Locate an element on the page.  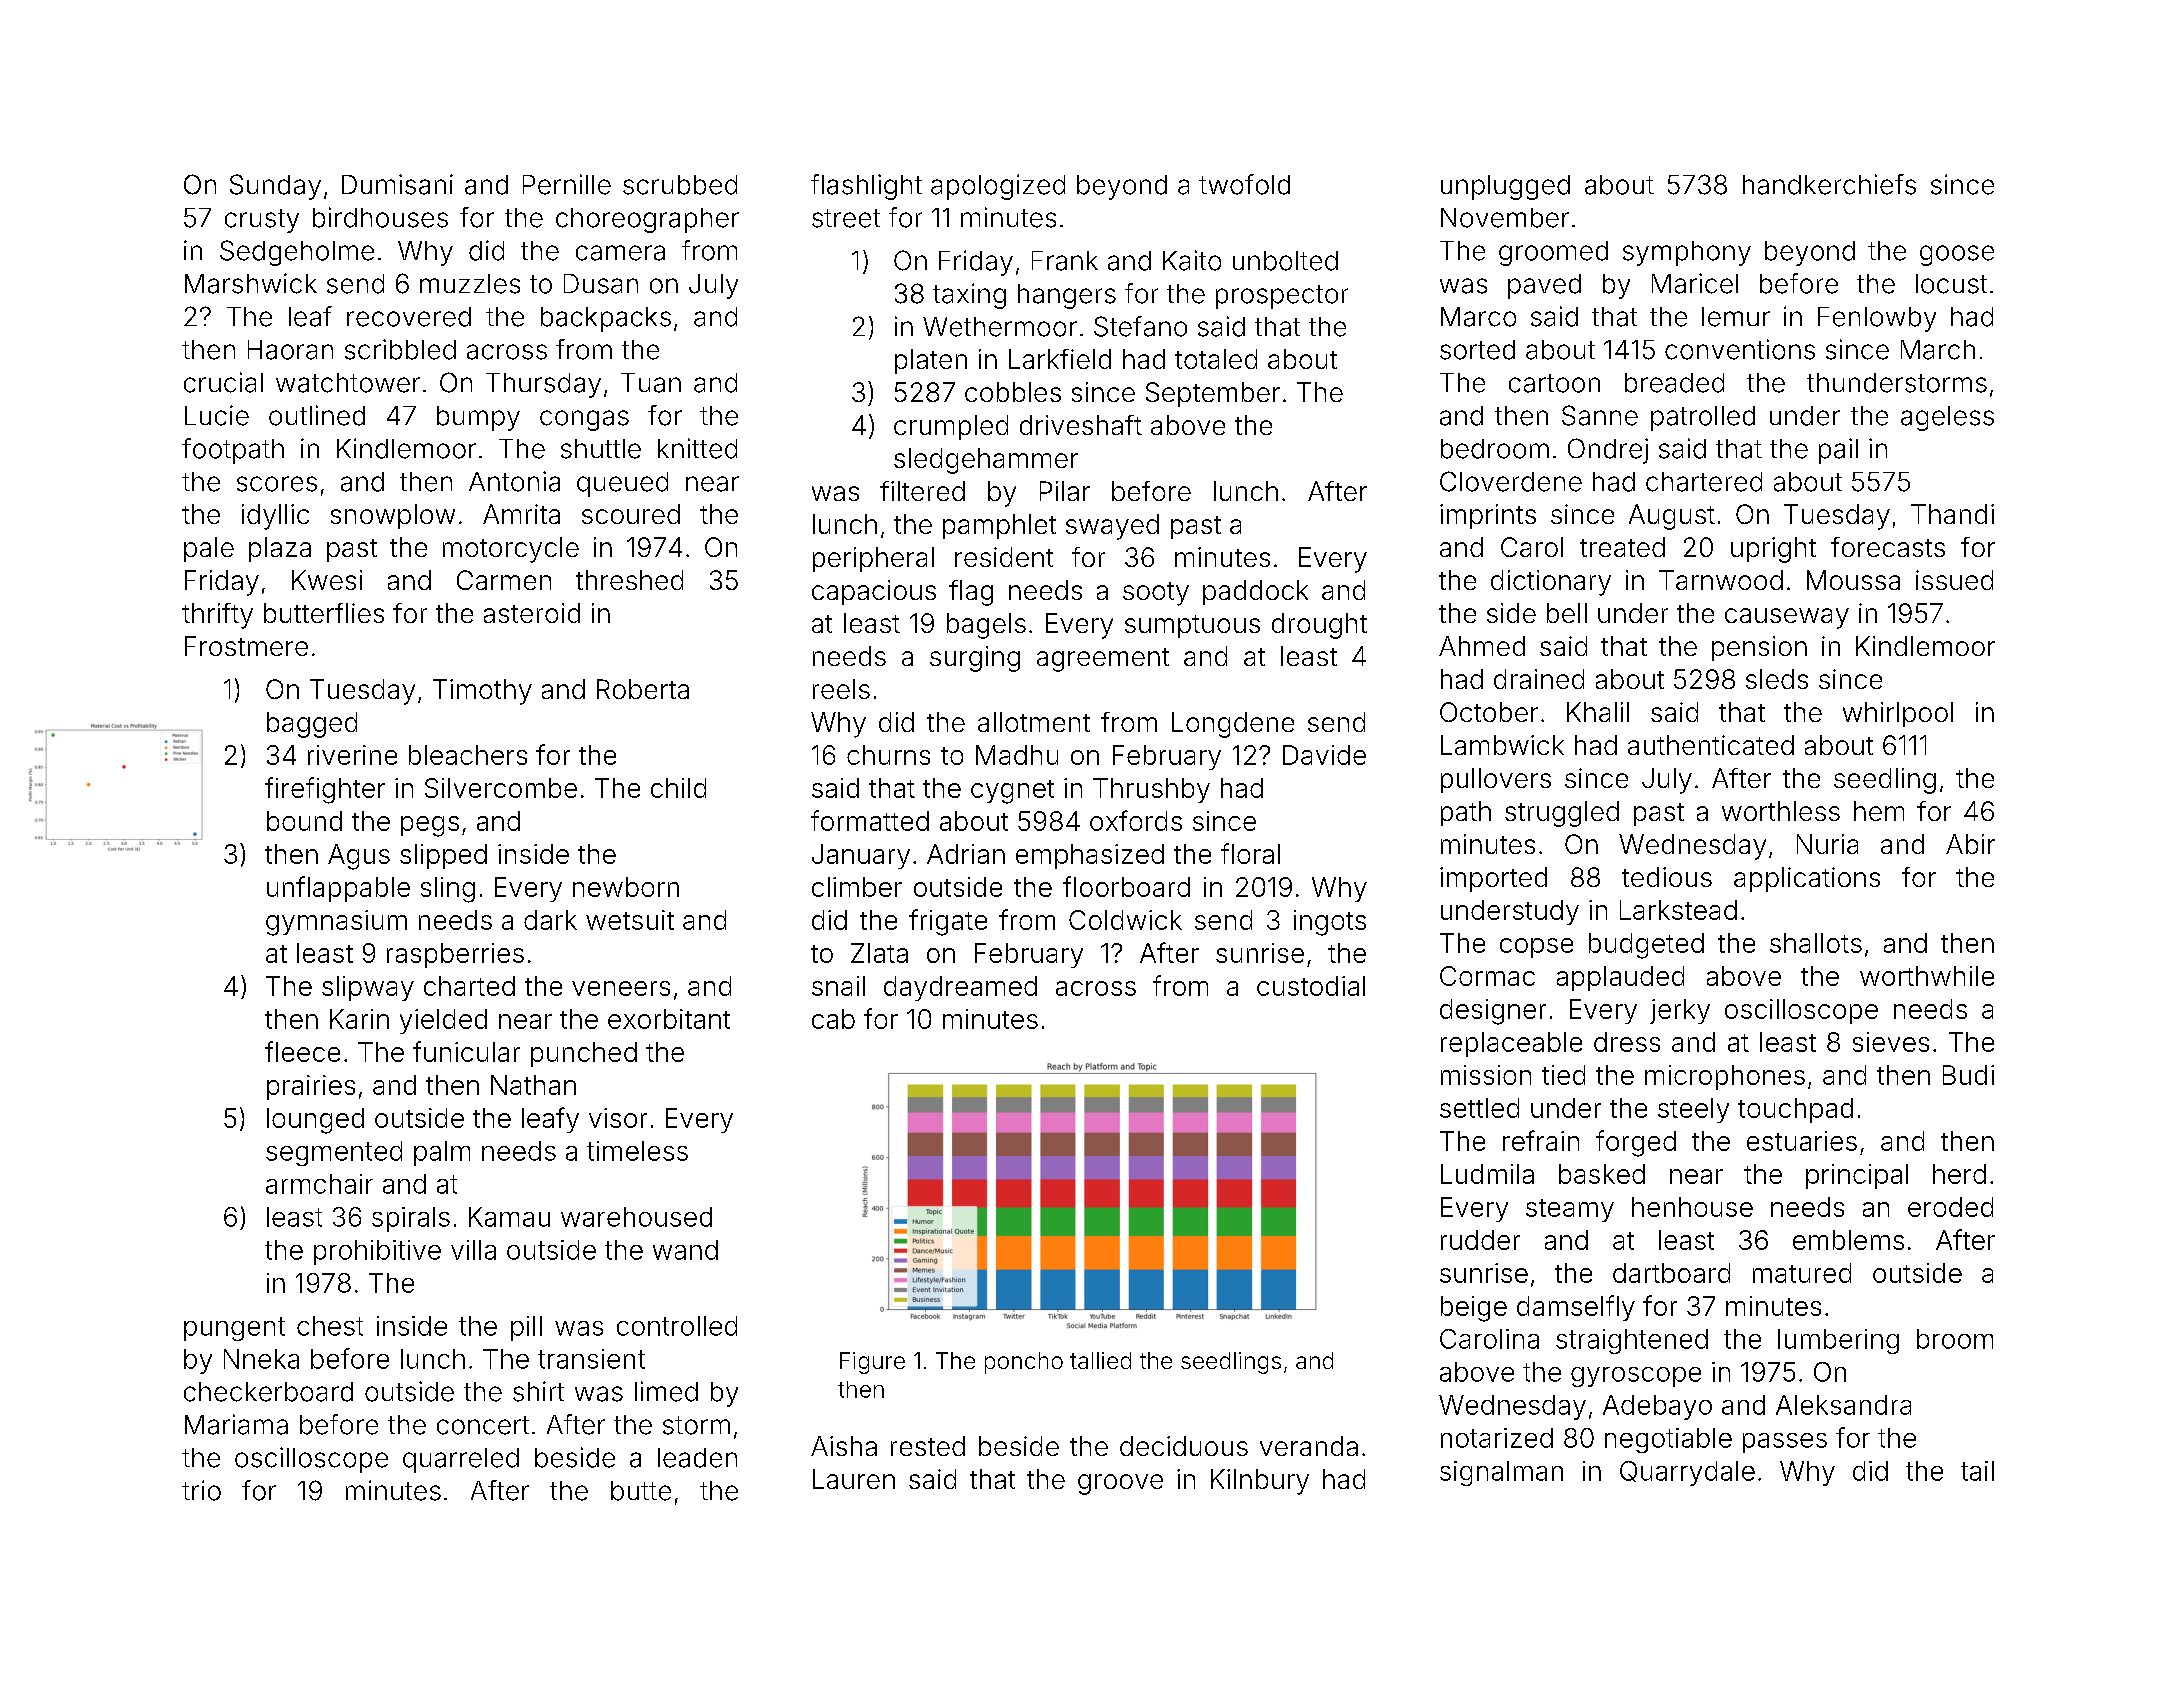
groove is located at coordinates (1120, 1484).
